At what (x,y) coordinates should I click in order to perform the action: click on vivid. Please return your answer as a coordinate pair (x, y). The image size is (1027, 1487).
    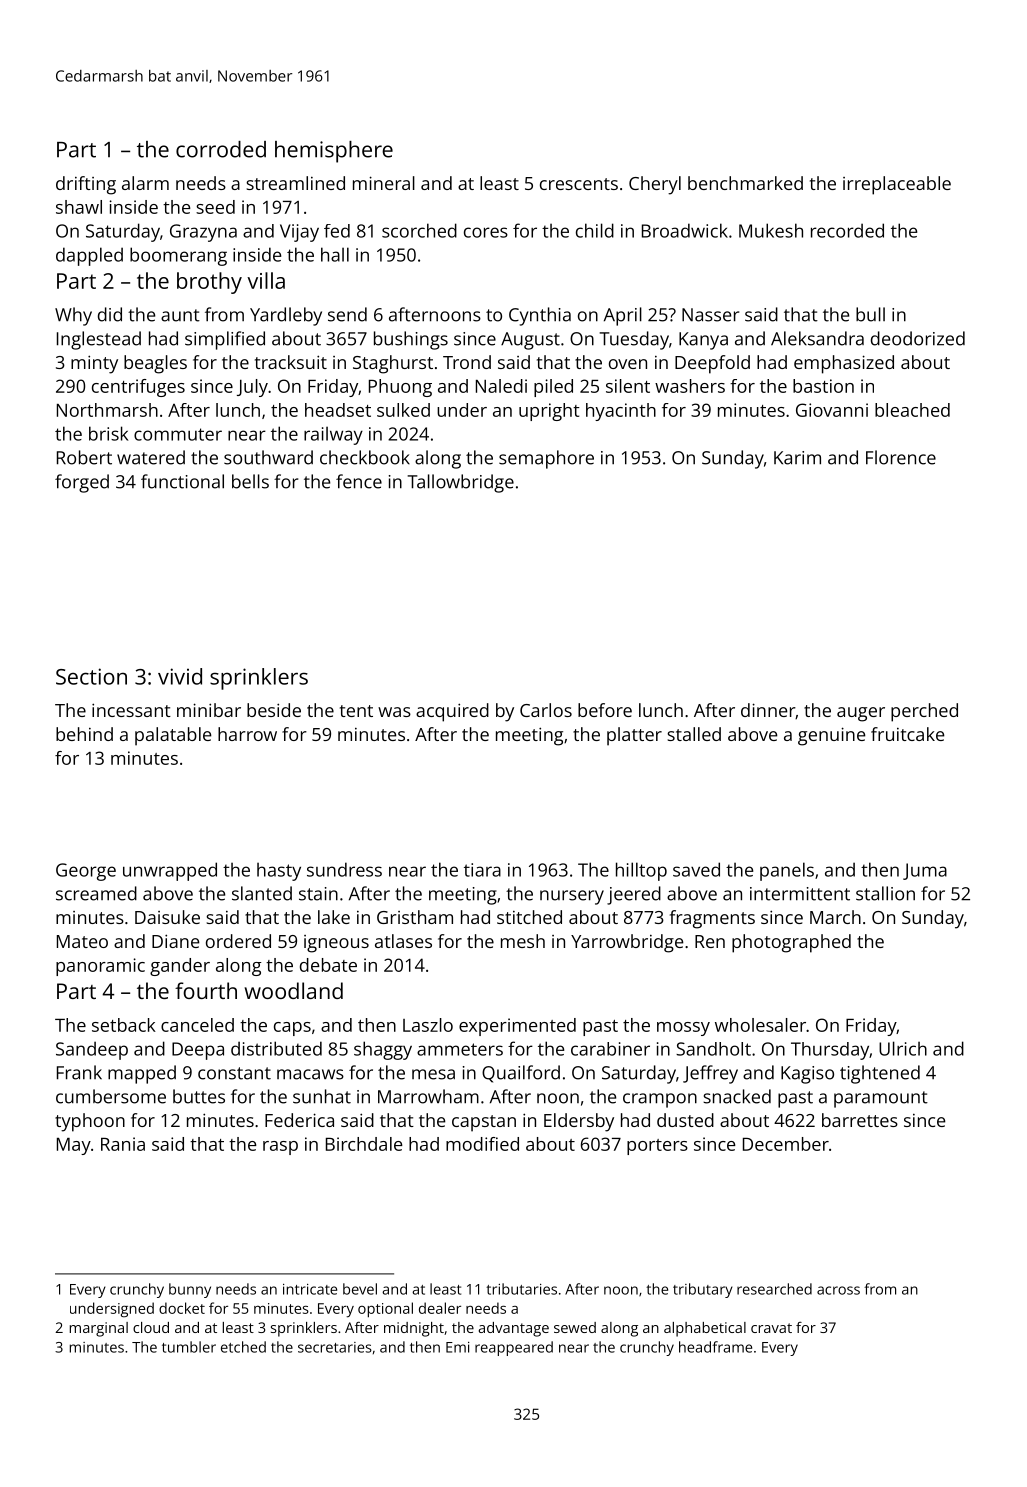
    Looking at the image, I should click on (180, 676).
